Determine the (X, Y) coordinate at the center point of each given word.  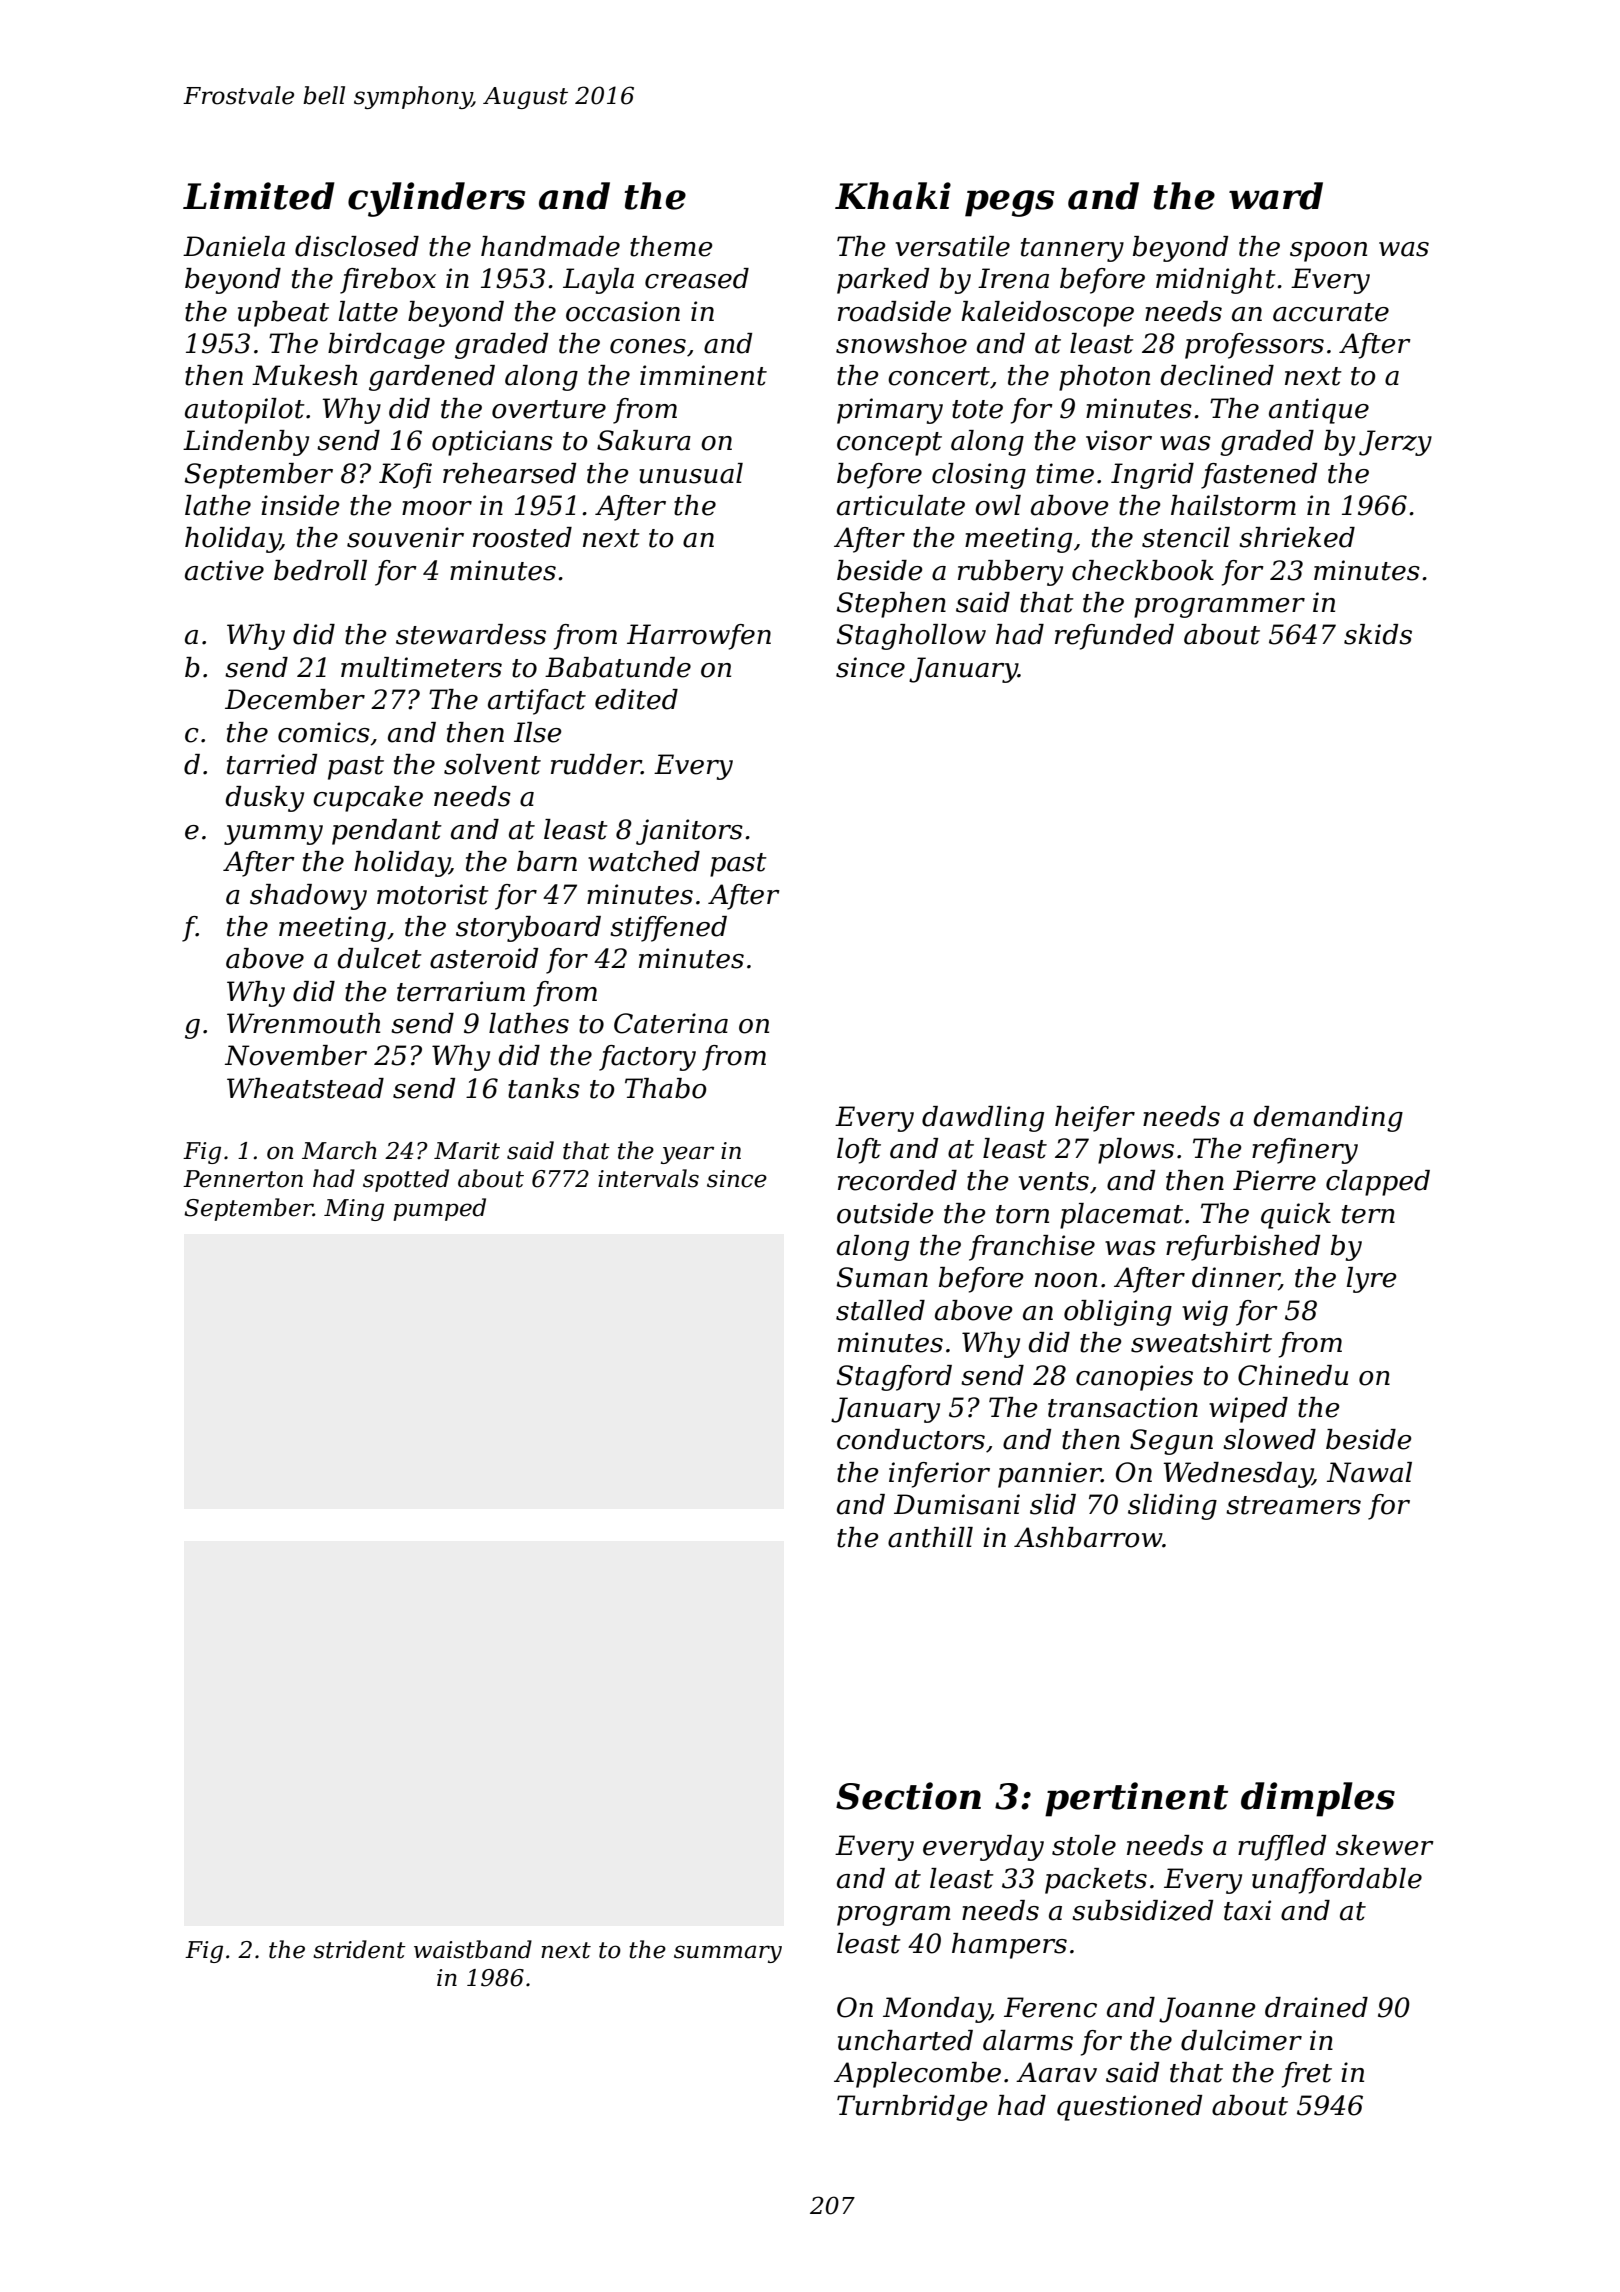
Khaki (893, 196)
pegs (1009, 203)
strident (359, 1949)
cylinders (436, 199)
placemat (1121, 1216)
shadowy (308, 897)
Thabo (665, 1088)
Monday (936, 2010)
